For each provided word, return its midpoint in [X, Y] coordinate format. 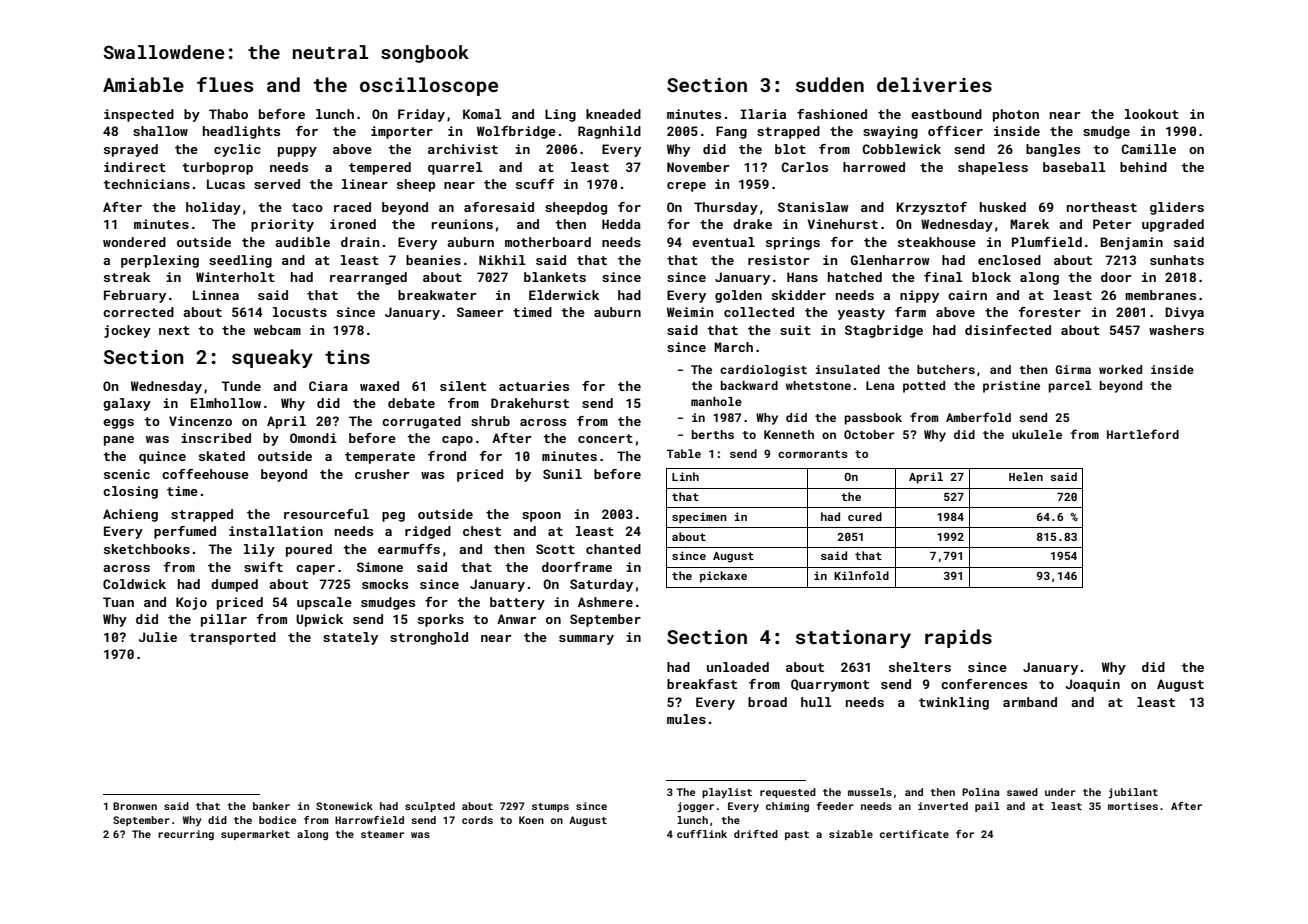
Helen [1026, 476]
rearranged [368, 278]
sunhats [1177, 260]
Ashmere [605, 602]
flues [225, 84]
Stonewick [344, 806]
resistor [779, 260]
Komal [482, 114]
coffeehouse [205, 474]
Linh [685, 476]
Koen [531, 820]
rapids [958, 638]
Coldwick [134, 584]
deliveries [934, 84]
